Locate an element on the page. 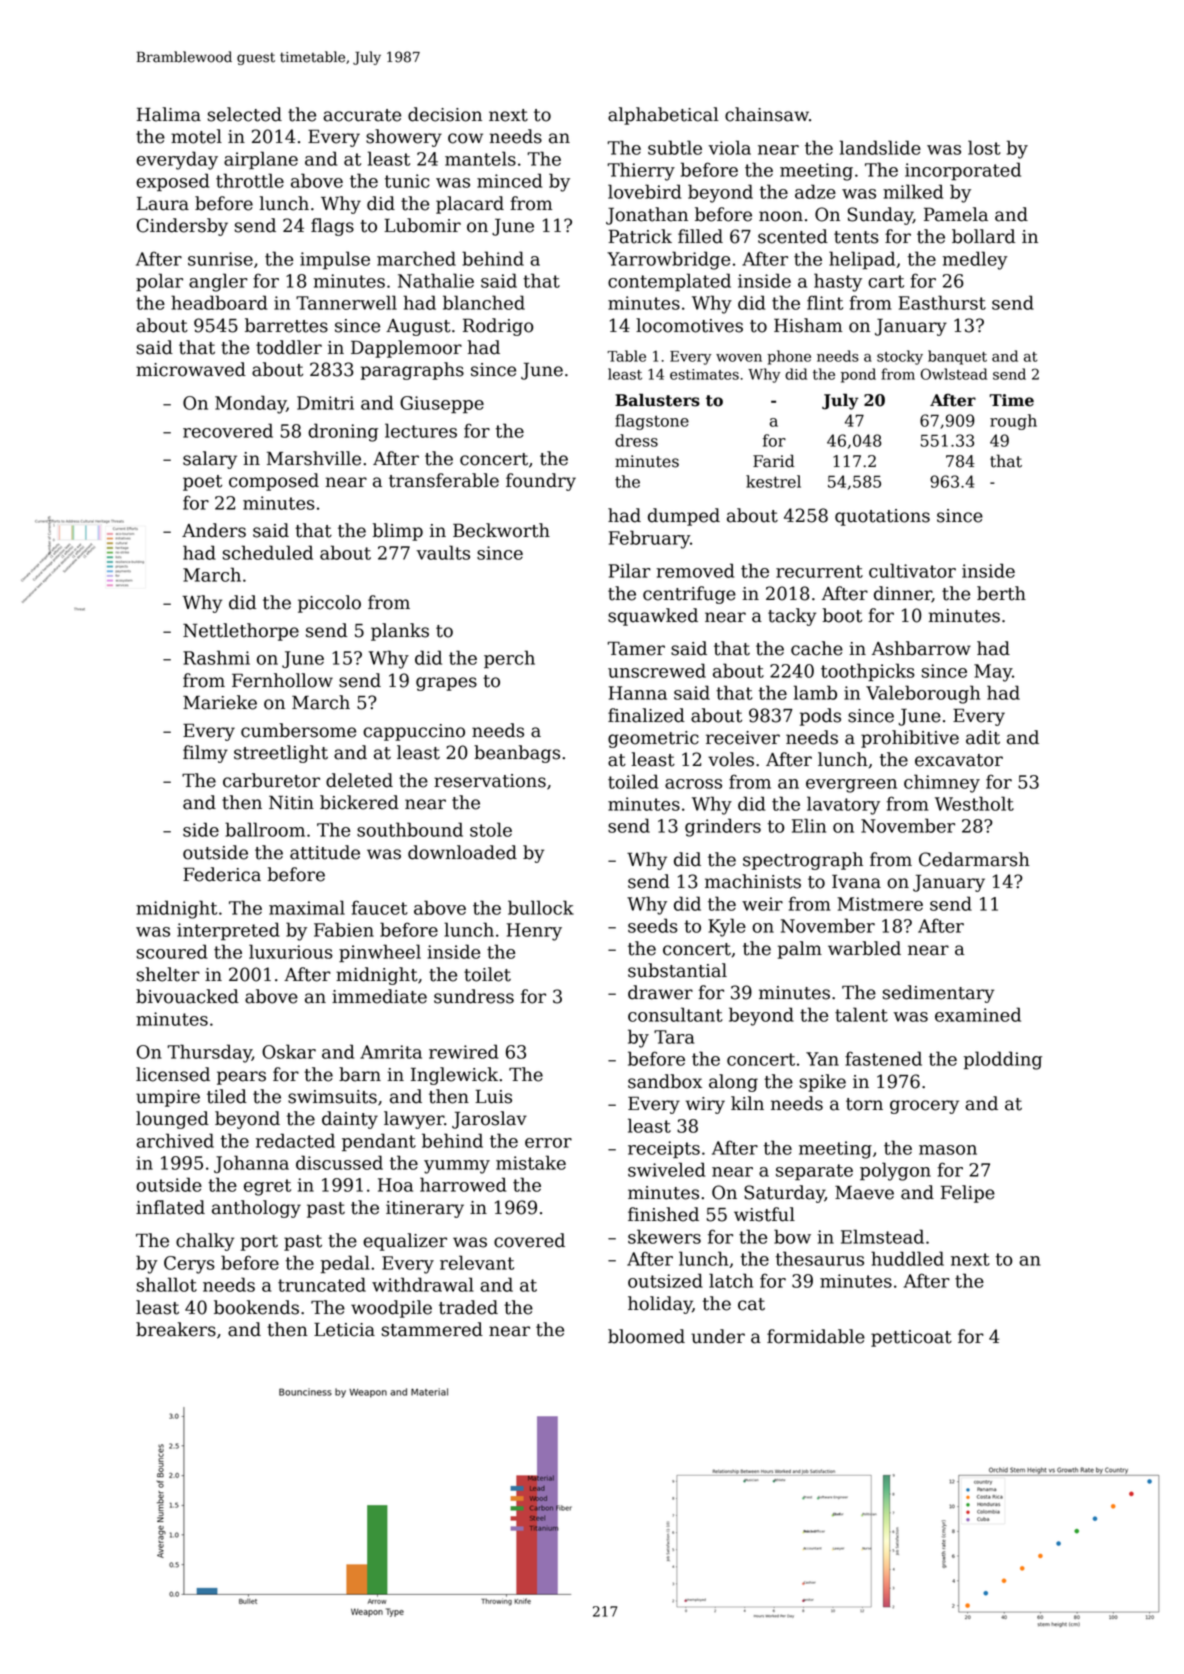 This document has width=1184, height=1674. banquet is located at coordinates (957, 357).
